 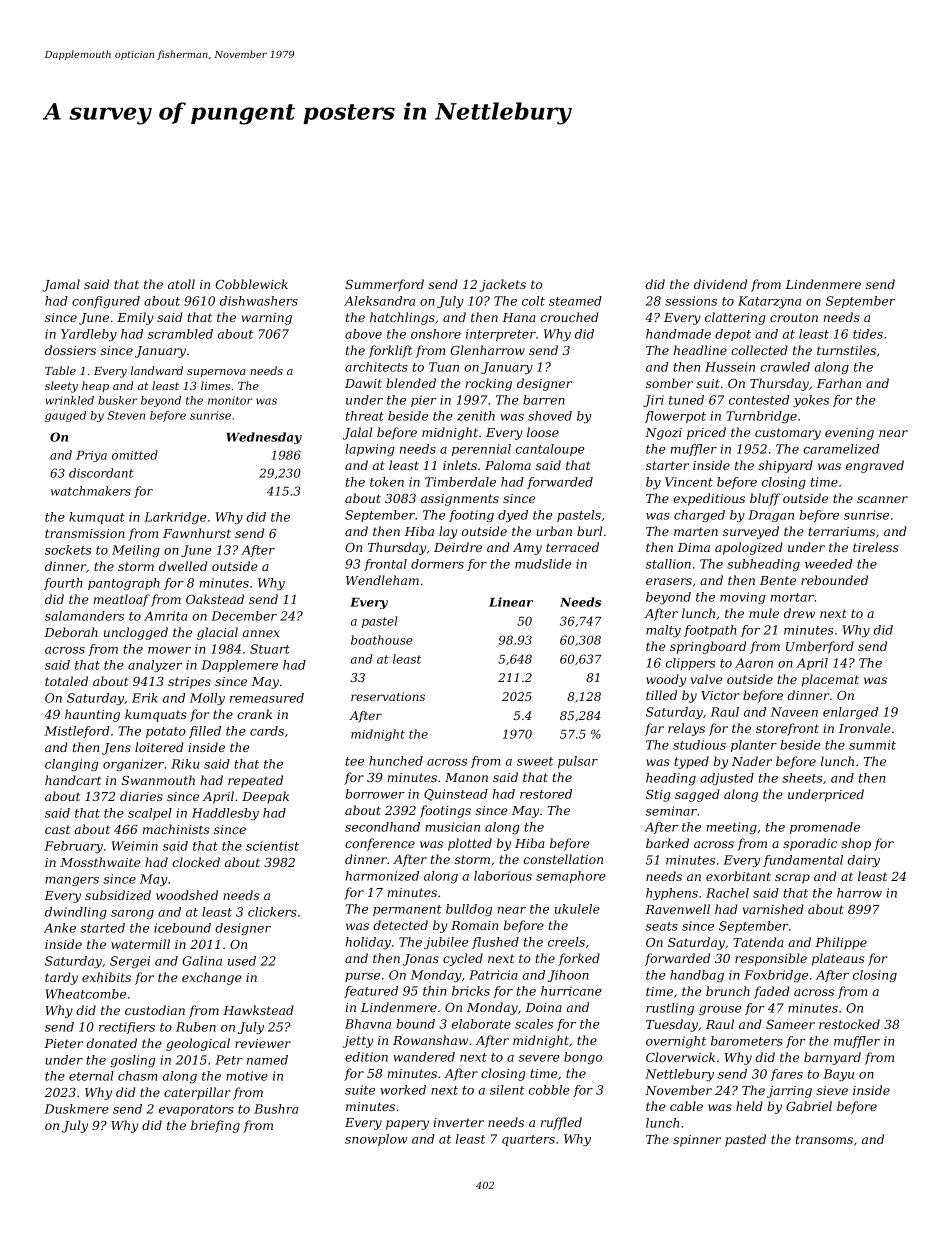 What do you see at coordinates (785, 367) in the screenshot?
I see `crawled` at bounding box center [785, 367].
